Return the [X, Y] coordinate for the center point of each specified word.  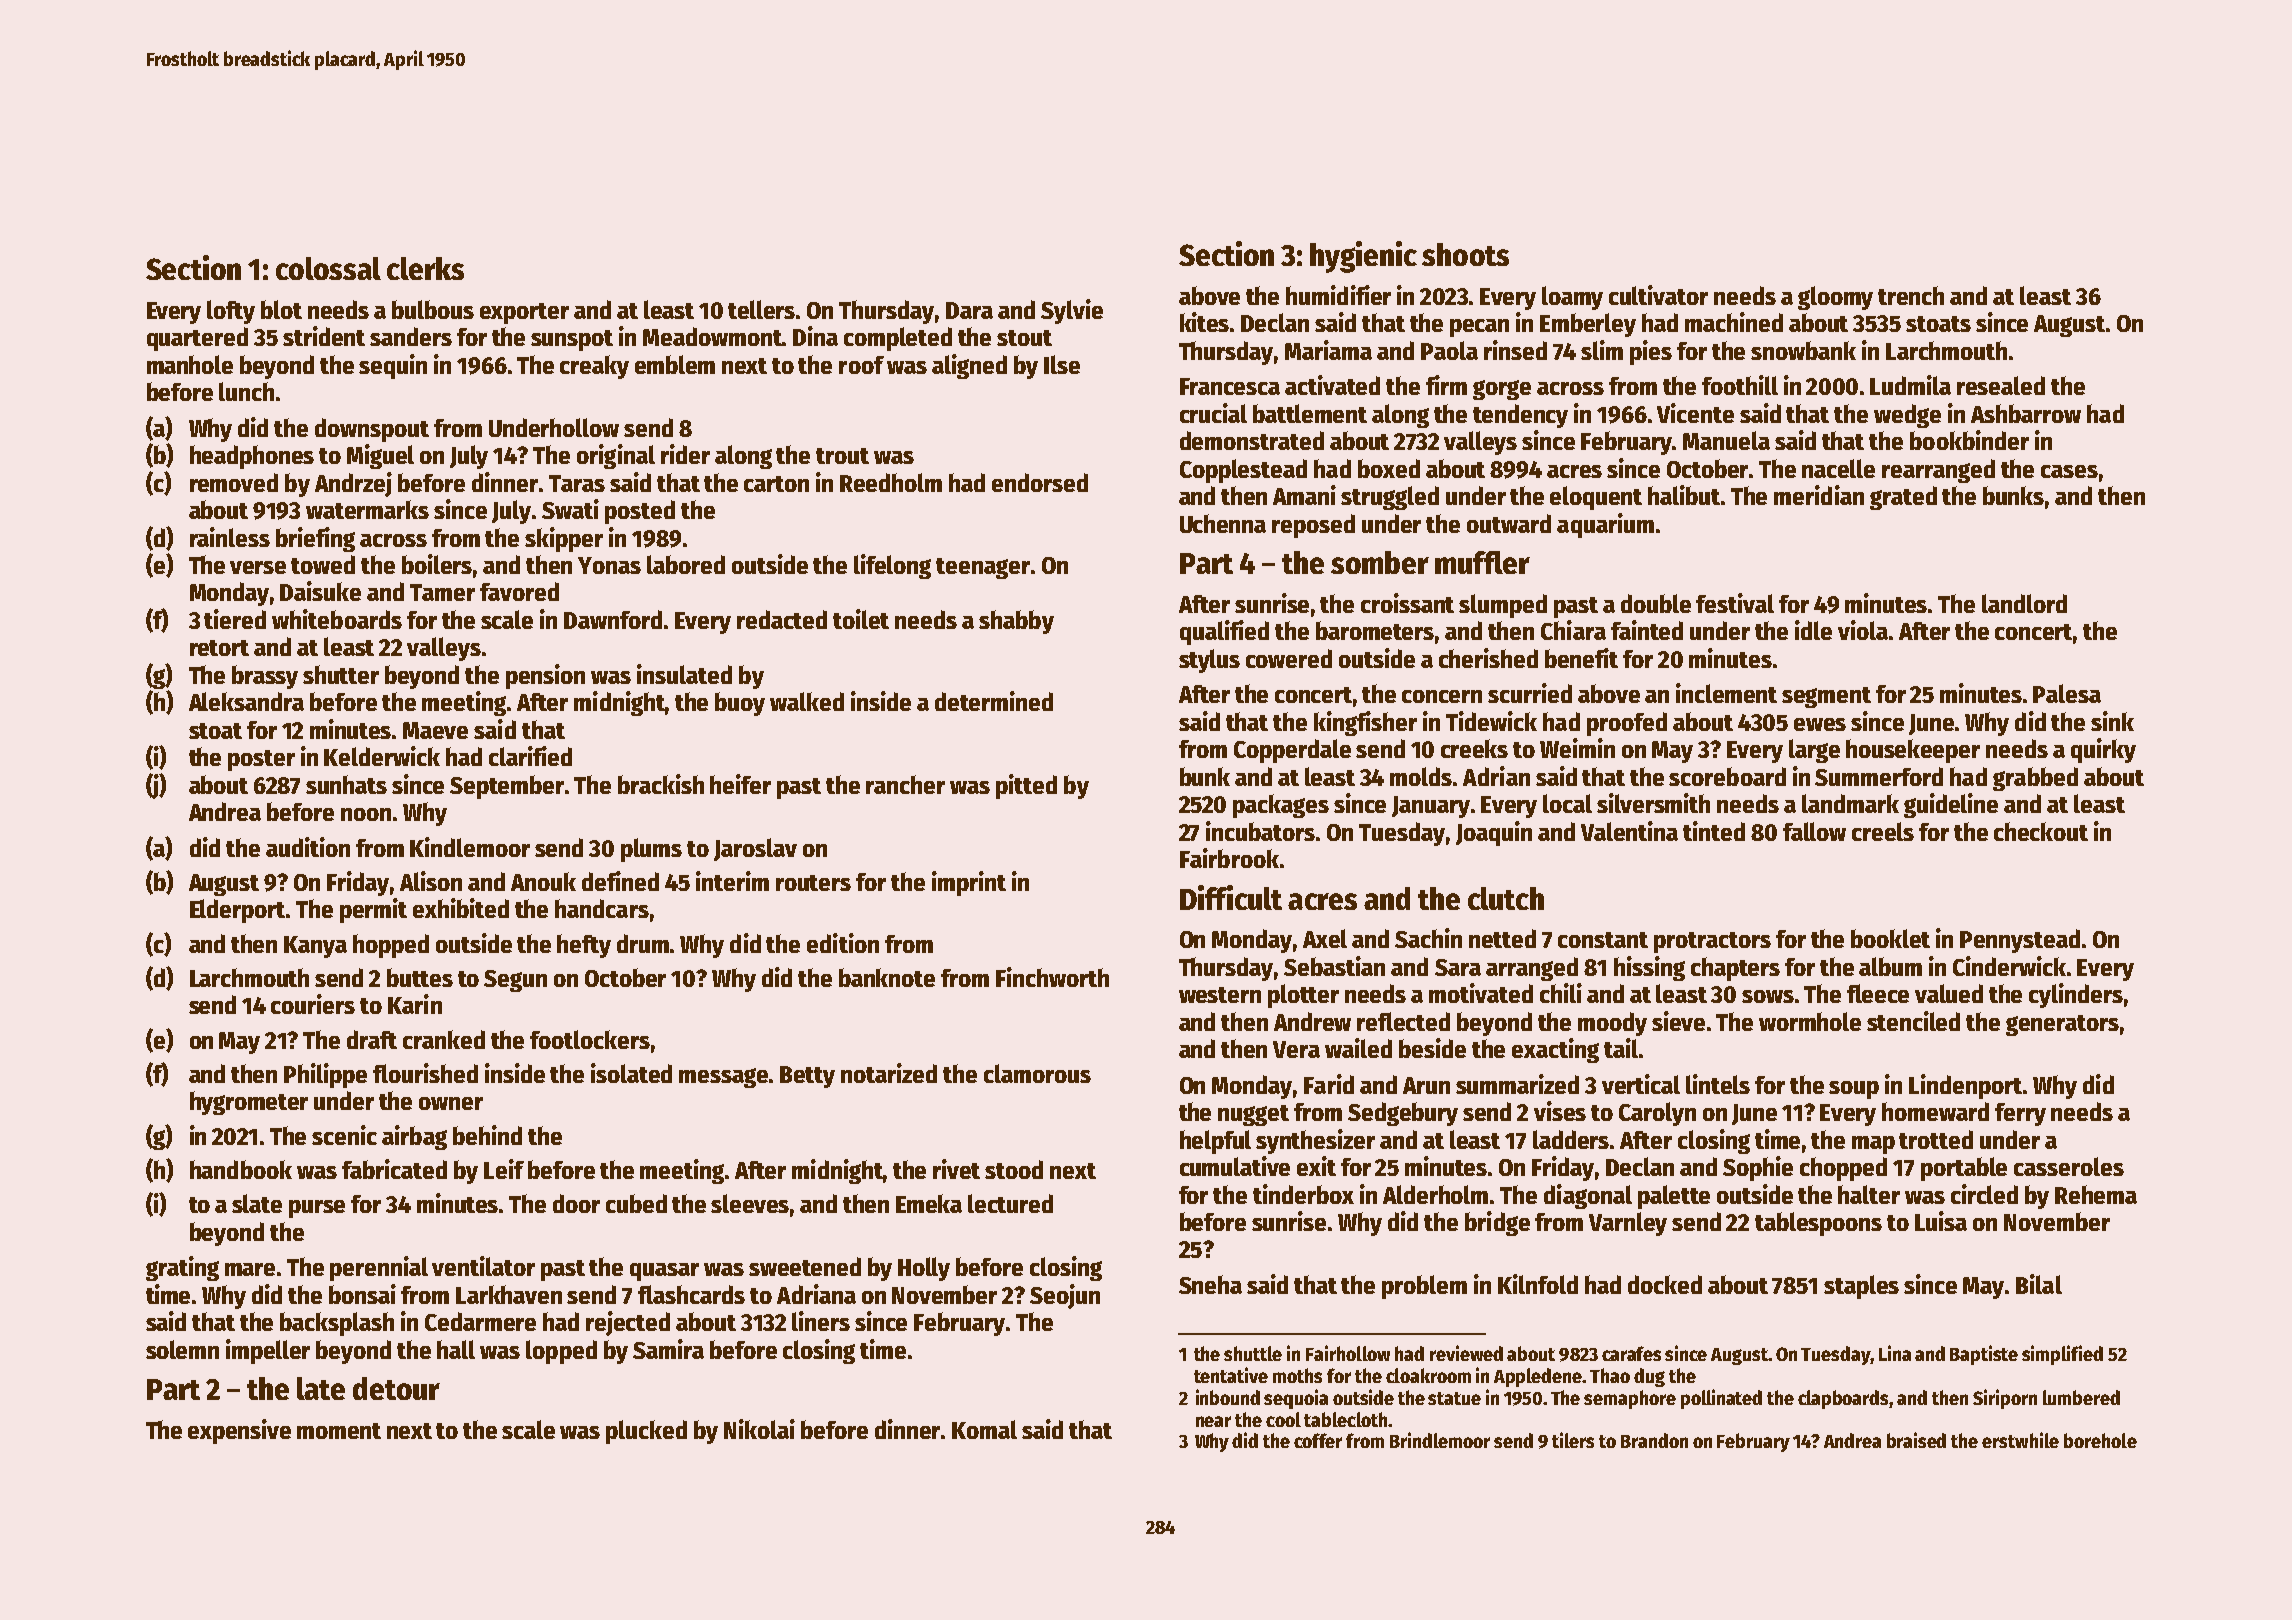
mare [250, 1269]
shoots [1465, 254]
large [1814, 751]
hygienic [1363, 257]
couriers [313, 1004]
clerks [425, 268]
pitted [1026, 786]
